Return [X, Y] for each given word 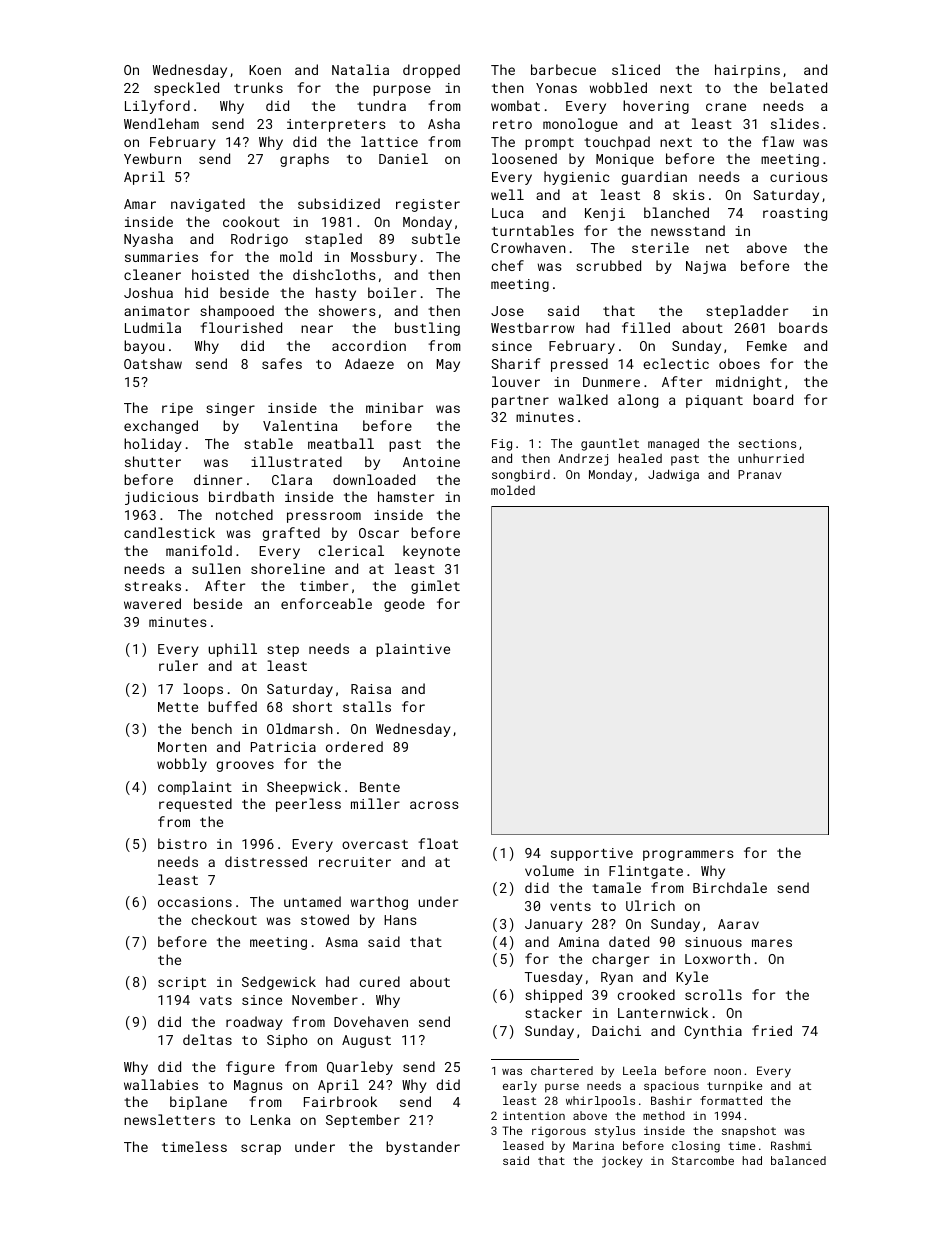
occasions [195, 902]
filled [646, 327]
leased [523, 1145]
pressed [579, 365]
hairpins [747, 71]
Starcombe [703, 1160]
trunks [258, 87]
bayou [144, 347]
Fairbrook [340, 1101]
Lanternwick [663, 1012]
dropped [431, 71]
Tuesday [554, 978]
